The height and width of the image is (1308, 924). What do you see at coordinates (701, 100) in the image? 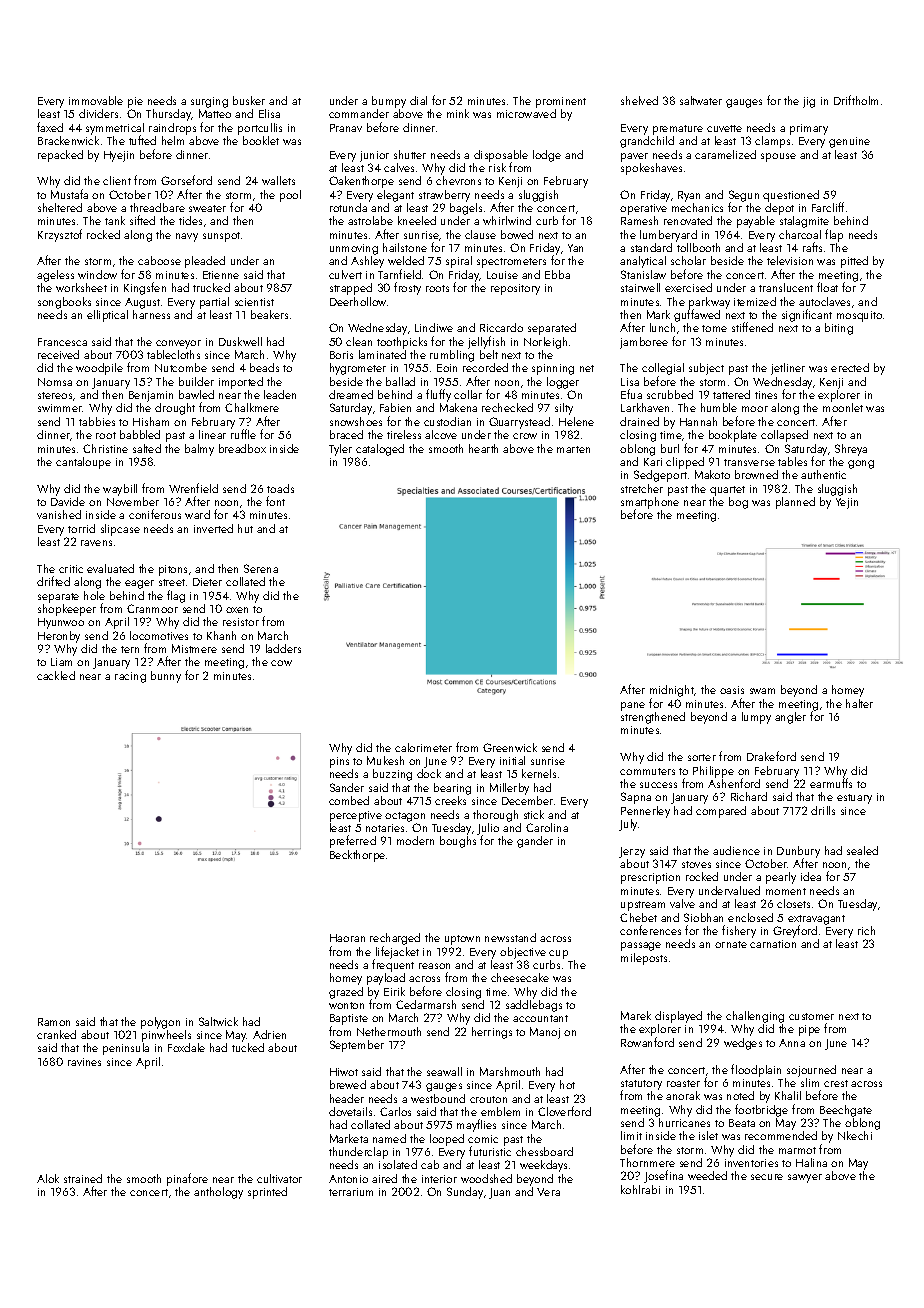
I see `saltwater` at bounding box center [701, 100].
